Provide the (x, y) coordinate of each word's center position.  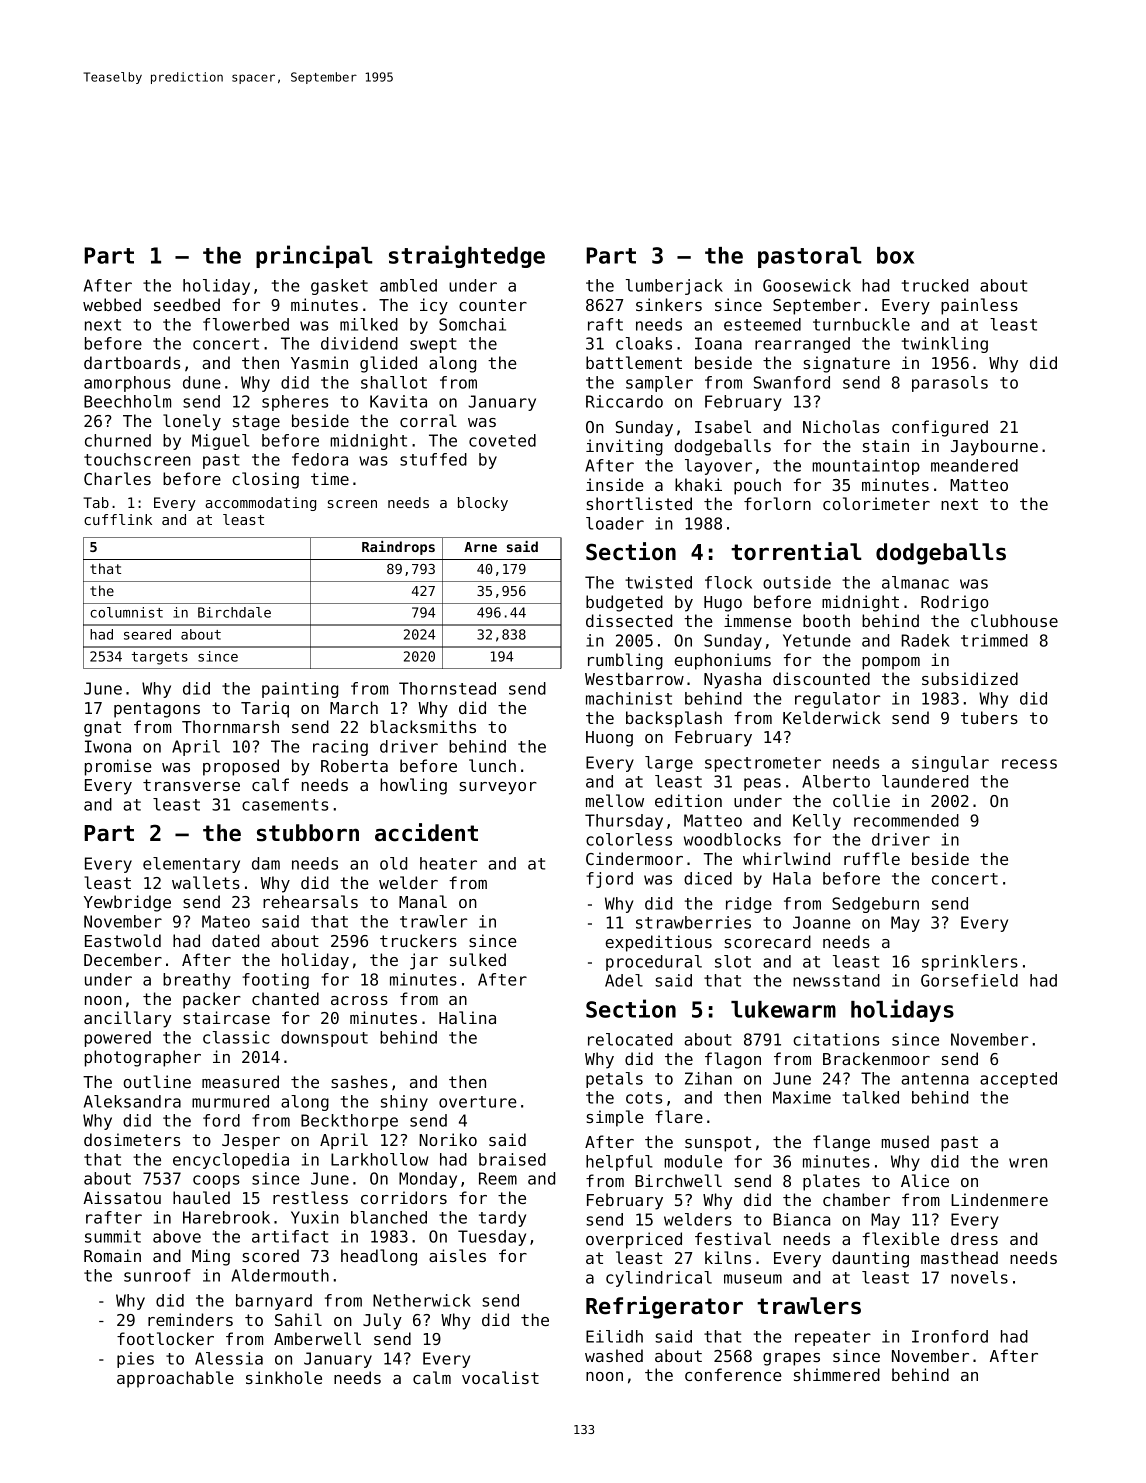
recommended (906, 820)
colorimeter (876, 503)
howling (413, 786)
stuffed (433, 459)
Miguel (220, 442)
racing (340, 748)
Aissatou (122, 1197)
